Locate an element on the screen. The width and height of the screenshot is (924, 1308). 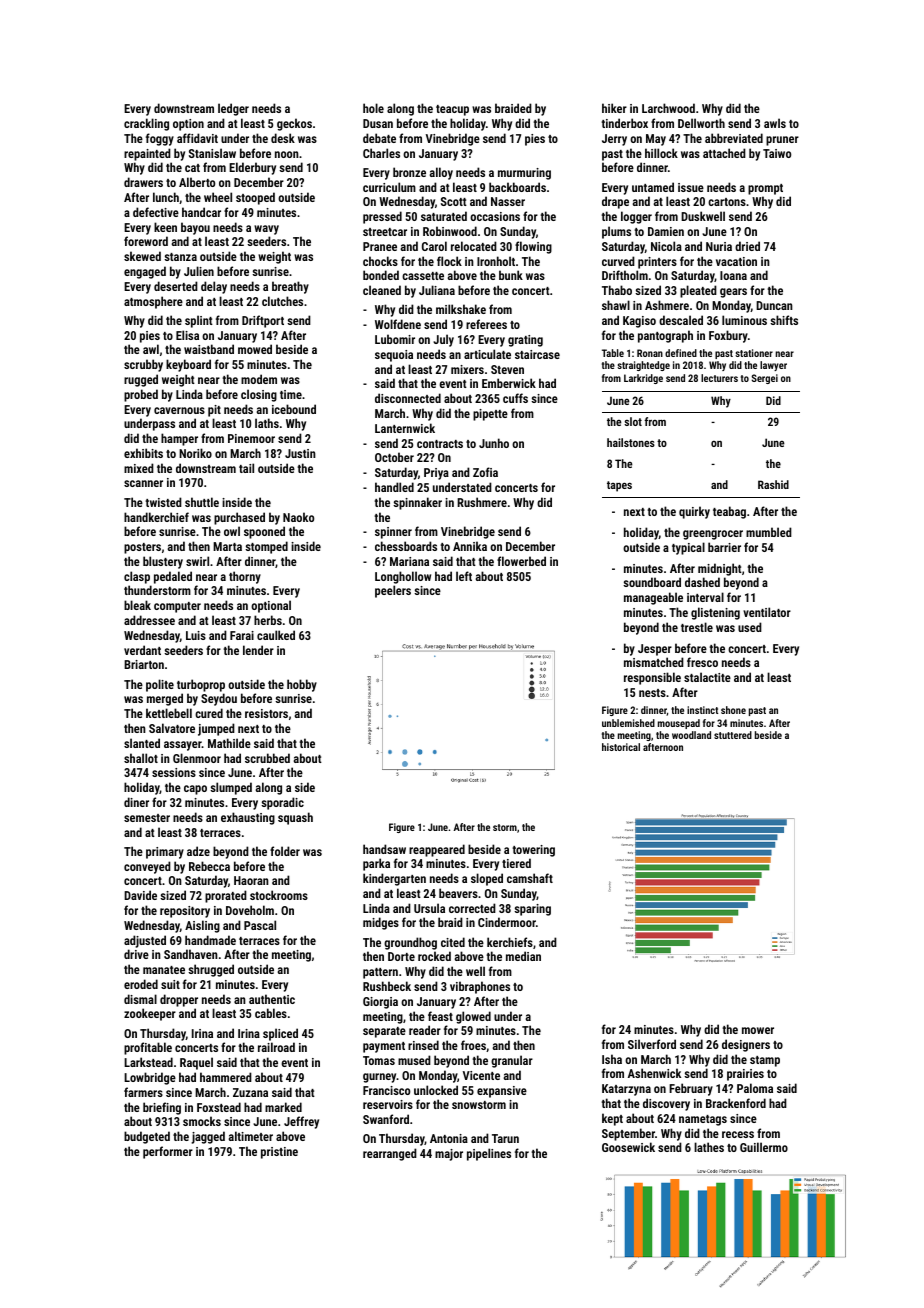
fresco is located at coordinates (702, 662).
